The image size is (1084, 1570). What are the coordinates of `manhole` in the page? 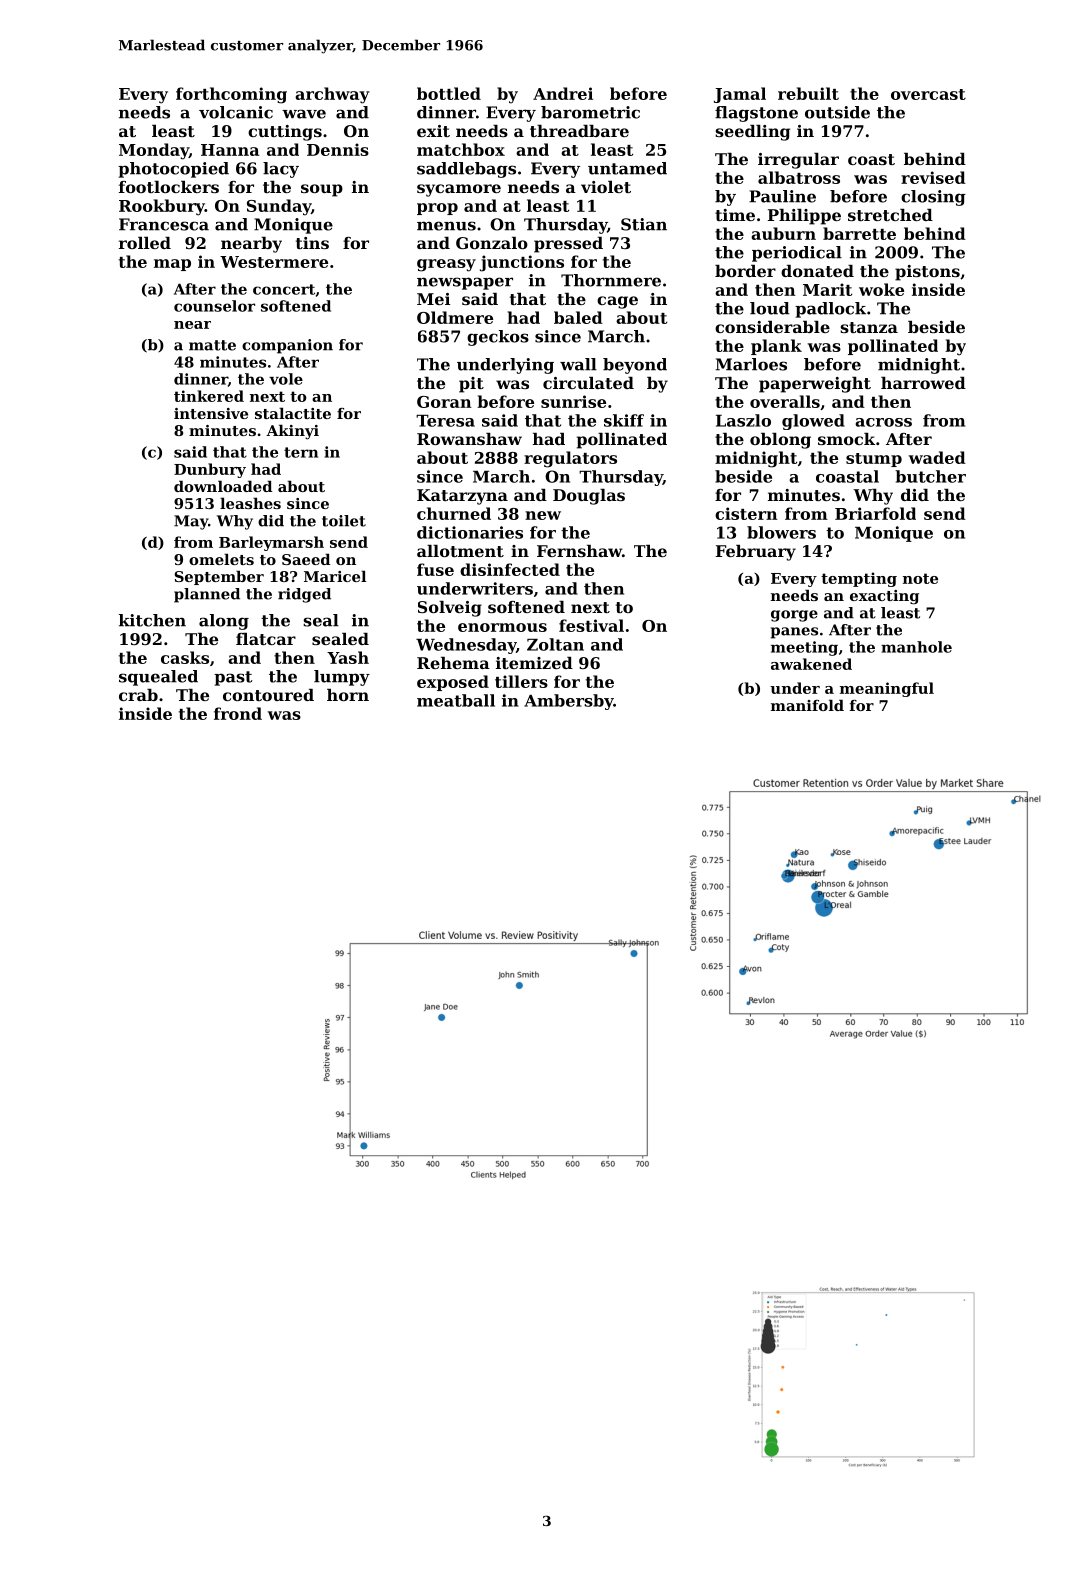 It's located at (916, 647).
